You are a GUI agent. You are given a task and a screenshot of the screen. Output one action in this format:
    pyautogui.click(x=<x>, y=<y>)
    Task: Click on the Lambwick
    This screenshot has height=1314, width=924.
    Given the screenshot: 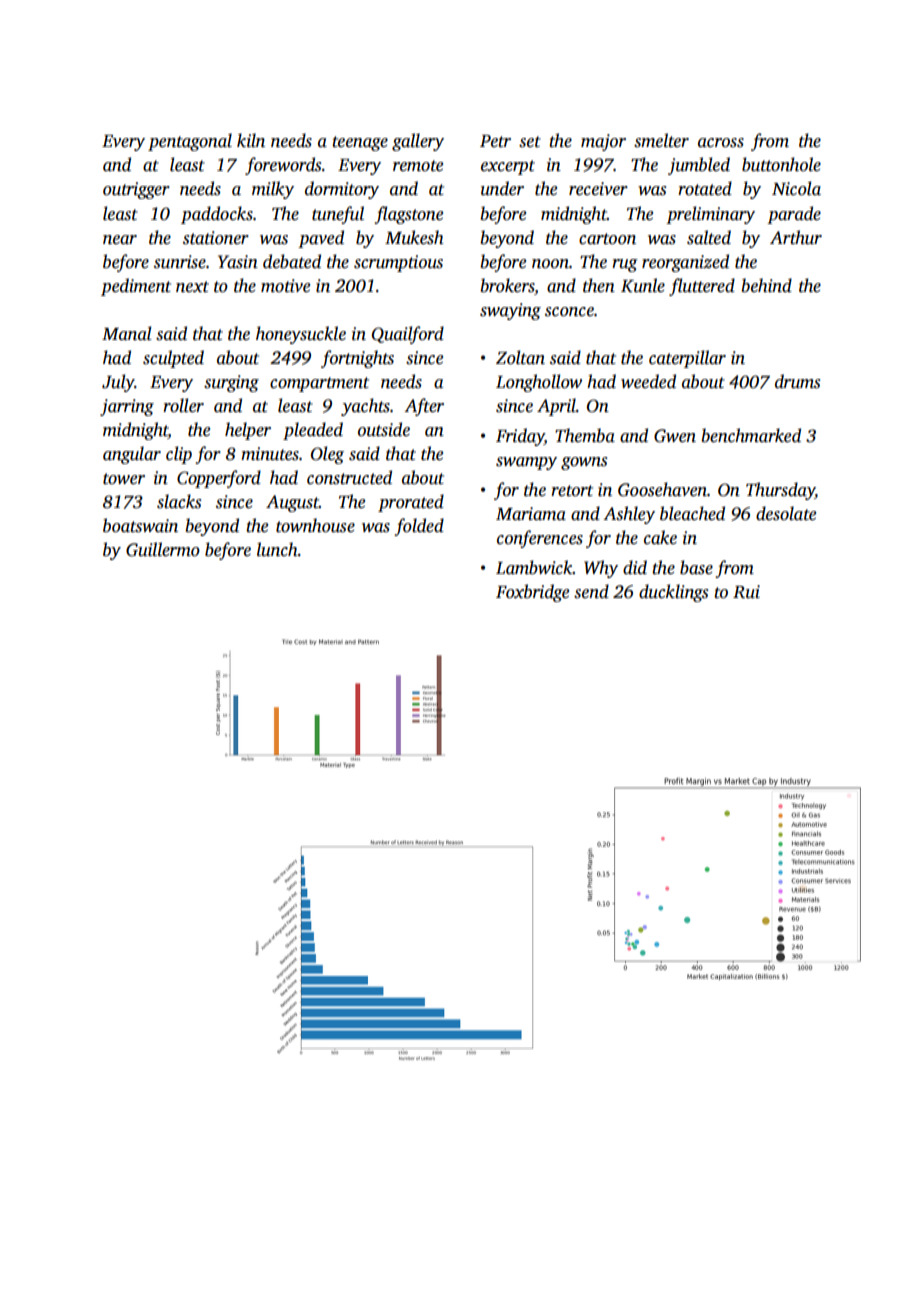 What is the action you would take?
    pyautogui.click(x=534, y=567)
